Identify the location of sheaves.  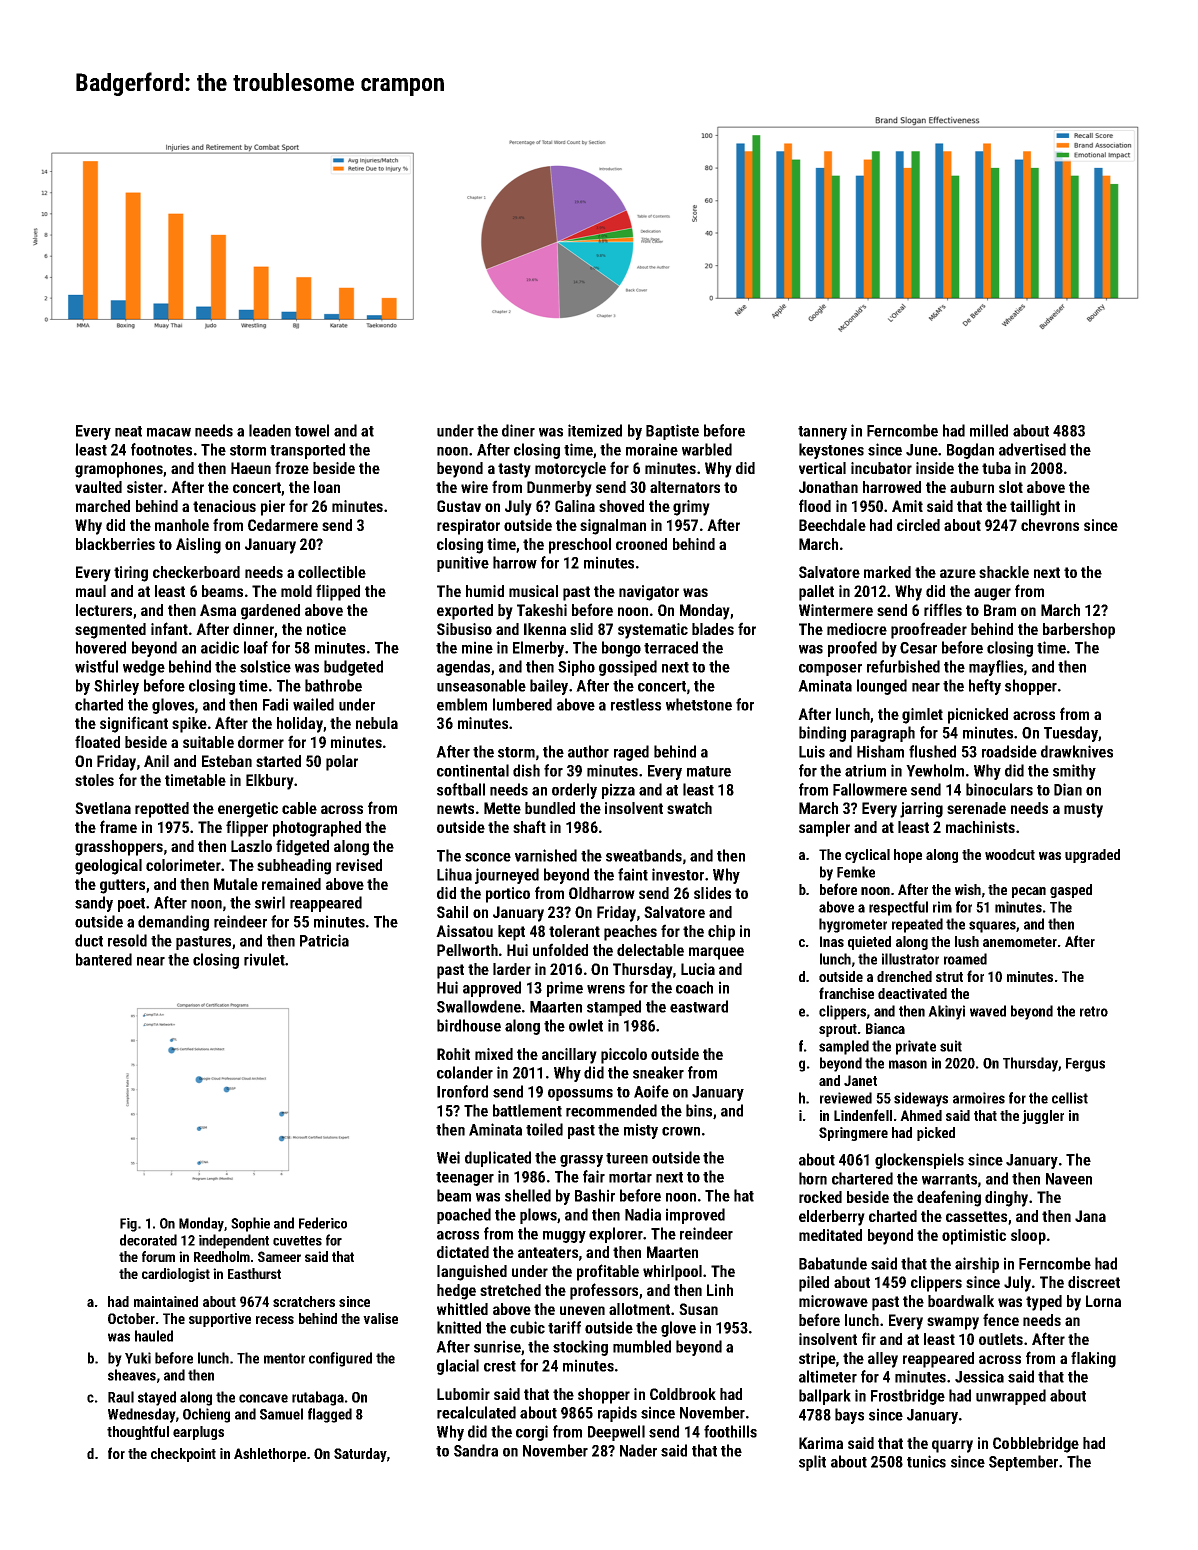
(132, 1375).
